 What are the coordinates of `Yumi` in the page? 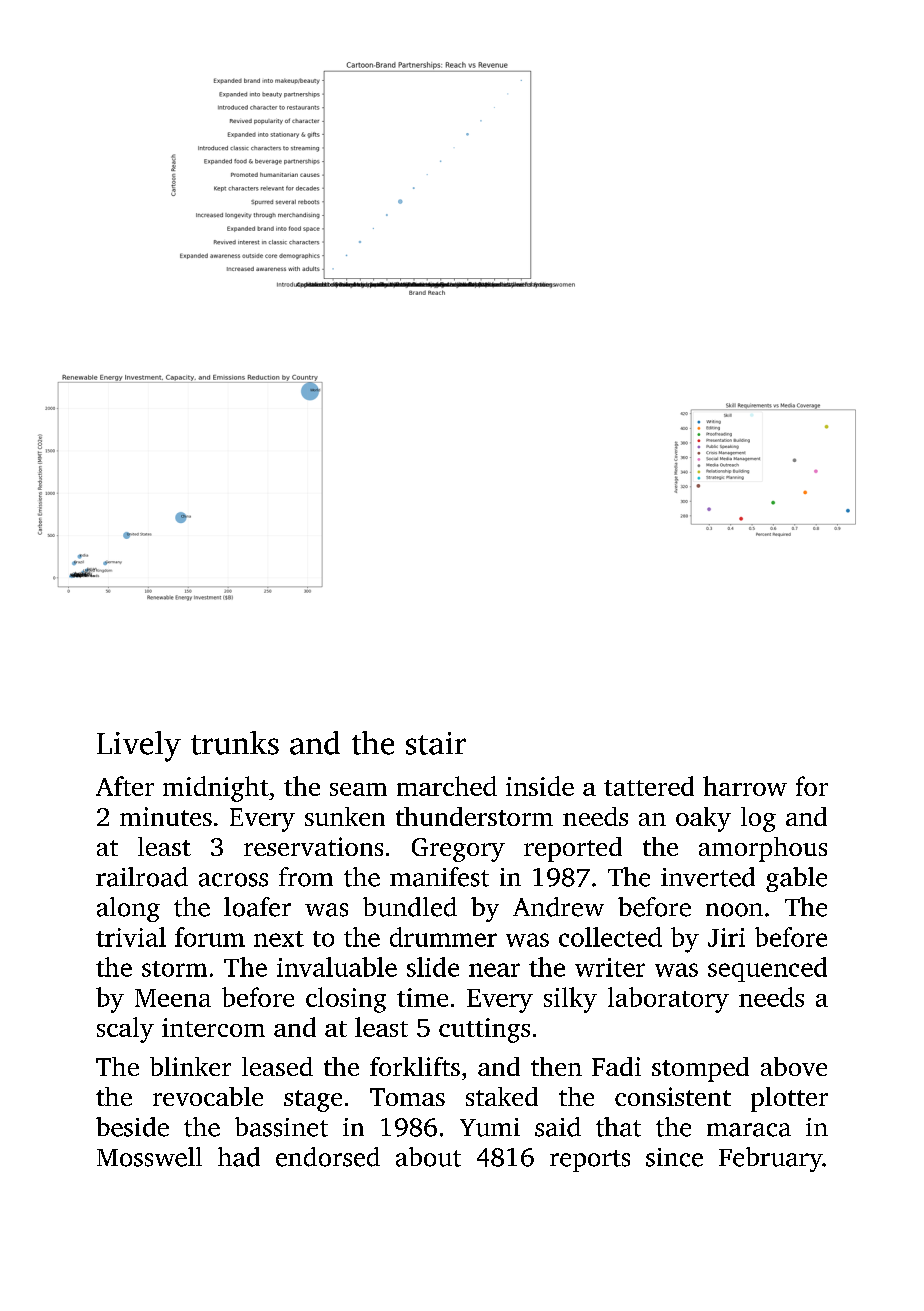 It's located at (490, 1127).
